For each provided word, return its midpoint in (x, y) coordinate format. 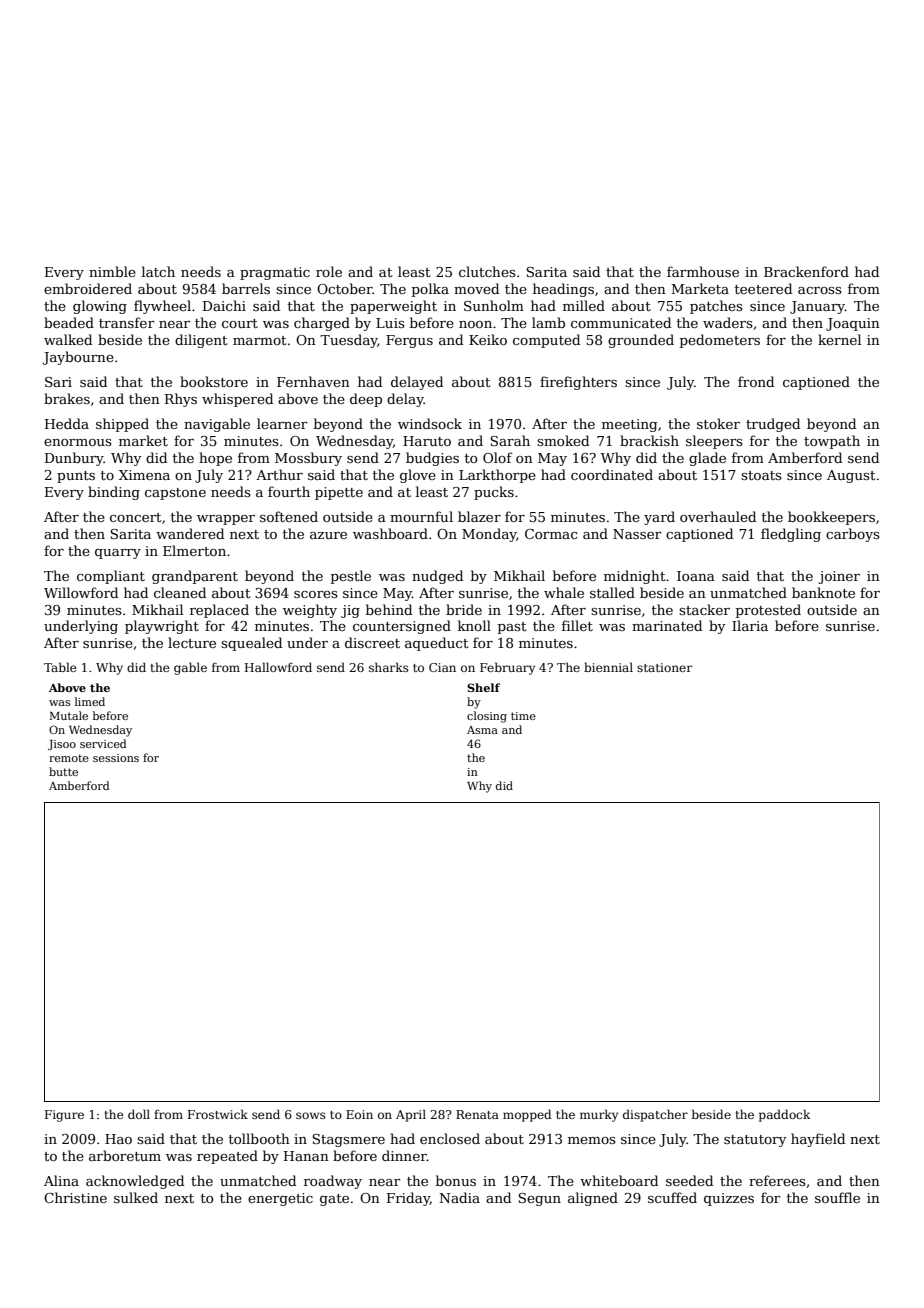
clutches (487, 271)
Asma (482, 730)
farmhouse (703, 271)
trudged (773, 425)
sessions (116, 758)
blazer (479, 516)
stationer (664, 667)
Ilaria (750, 625)
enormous (78, 442)
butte (63, 771)
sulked (136, 1197)
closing (487, 717)
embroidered (88, 288)
